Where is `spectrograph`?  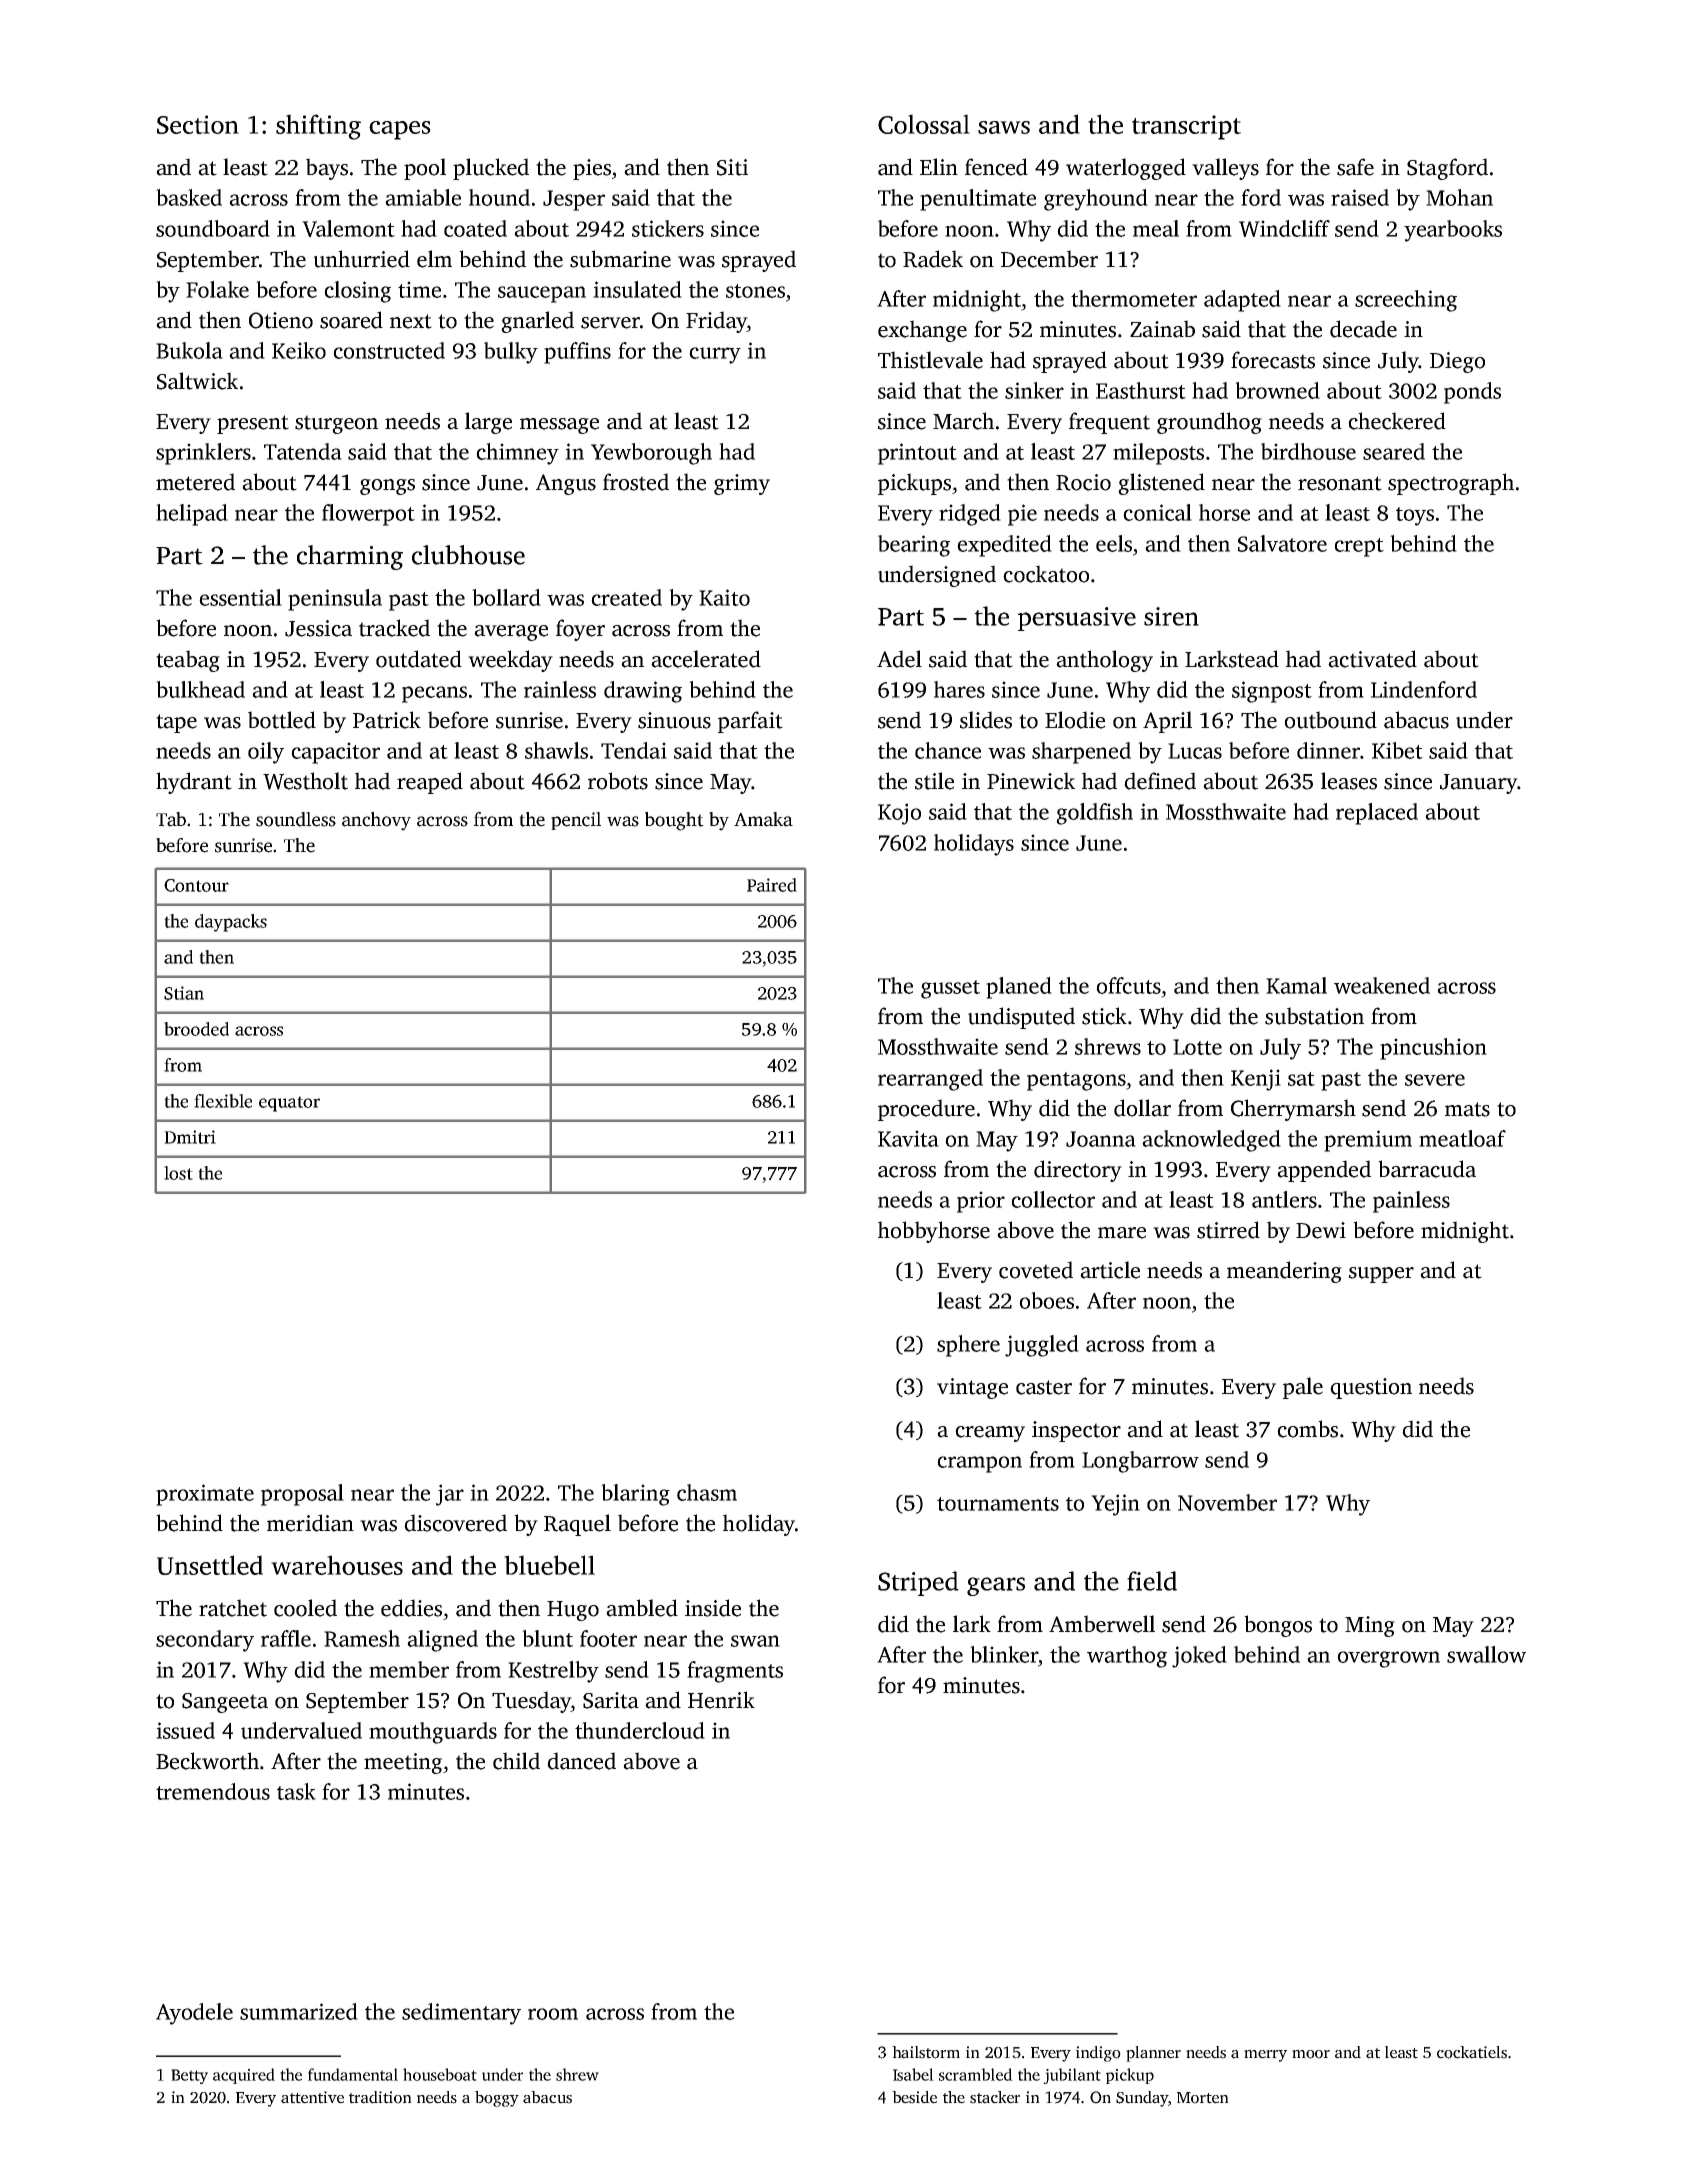 spectrograph is located at coordinates (1451, 484).
